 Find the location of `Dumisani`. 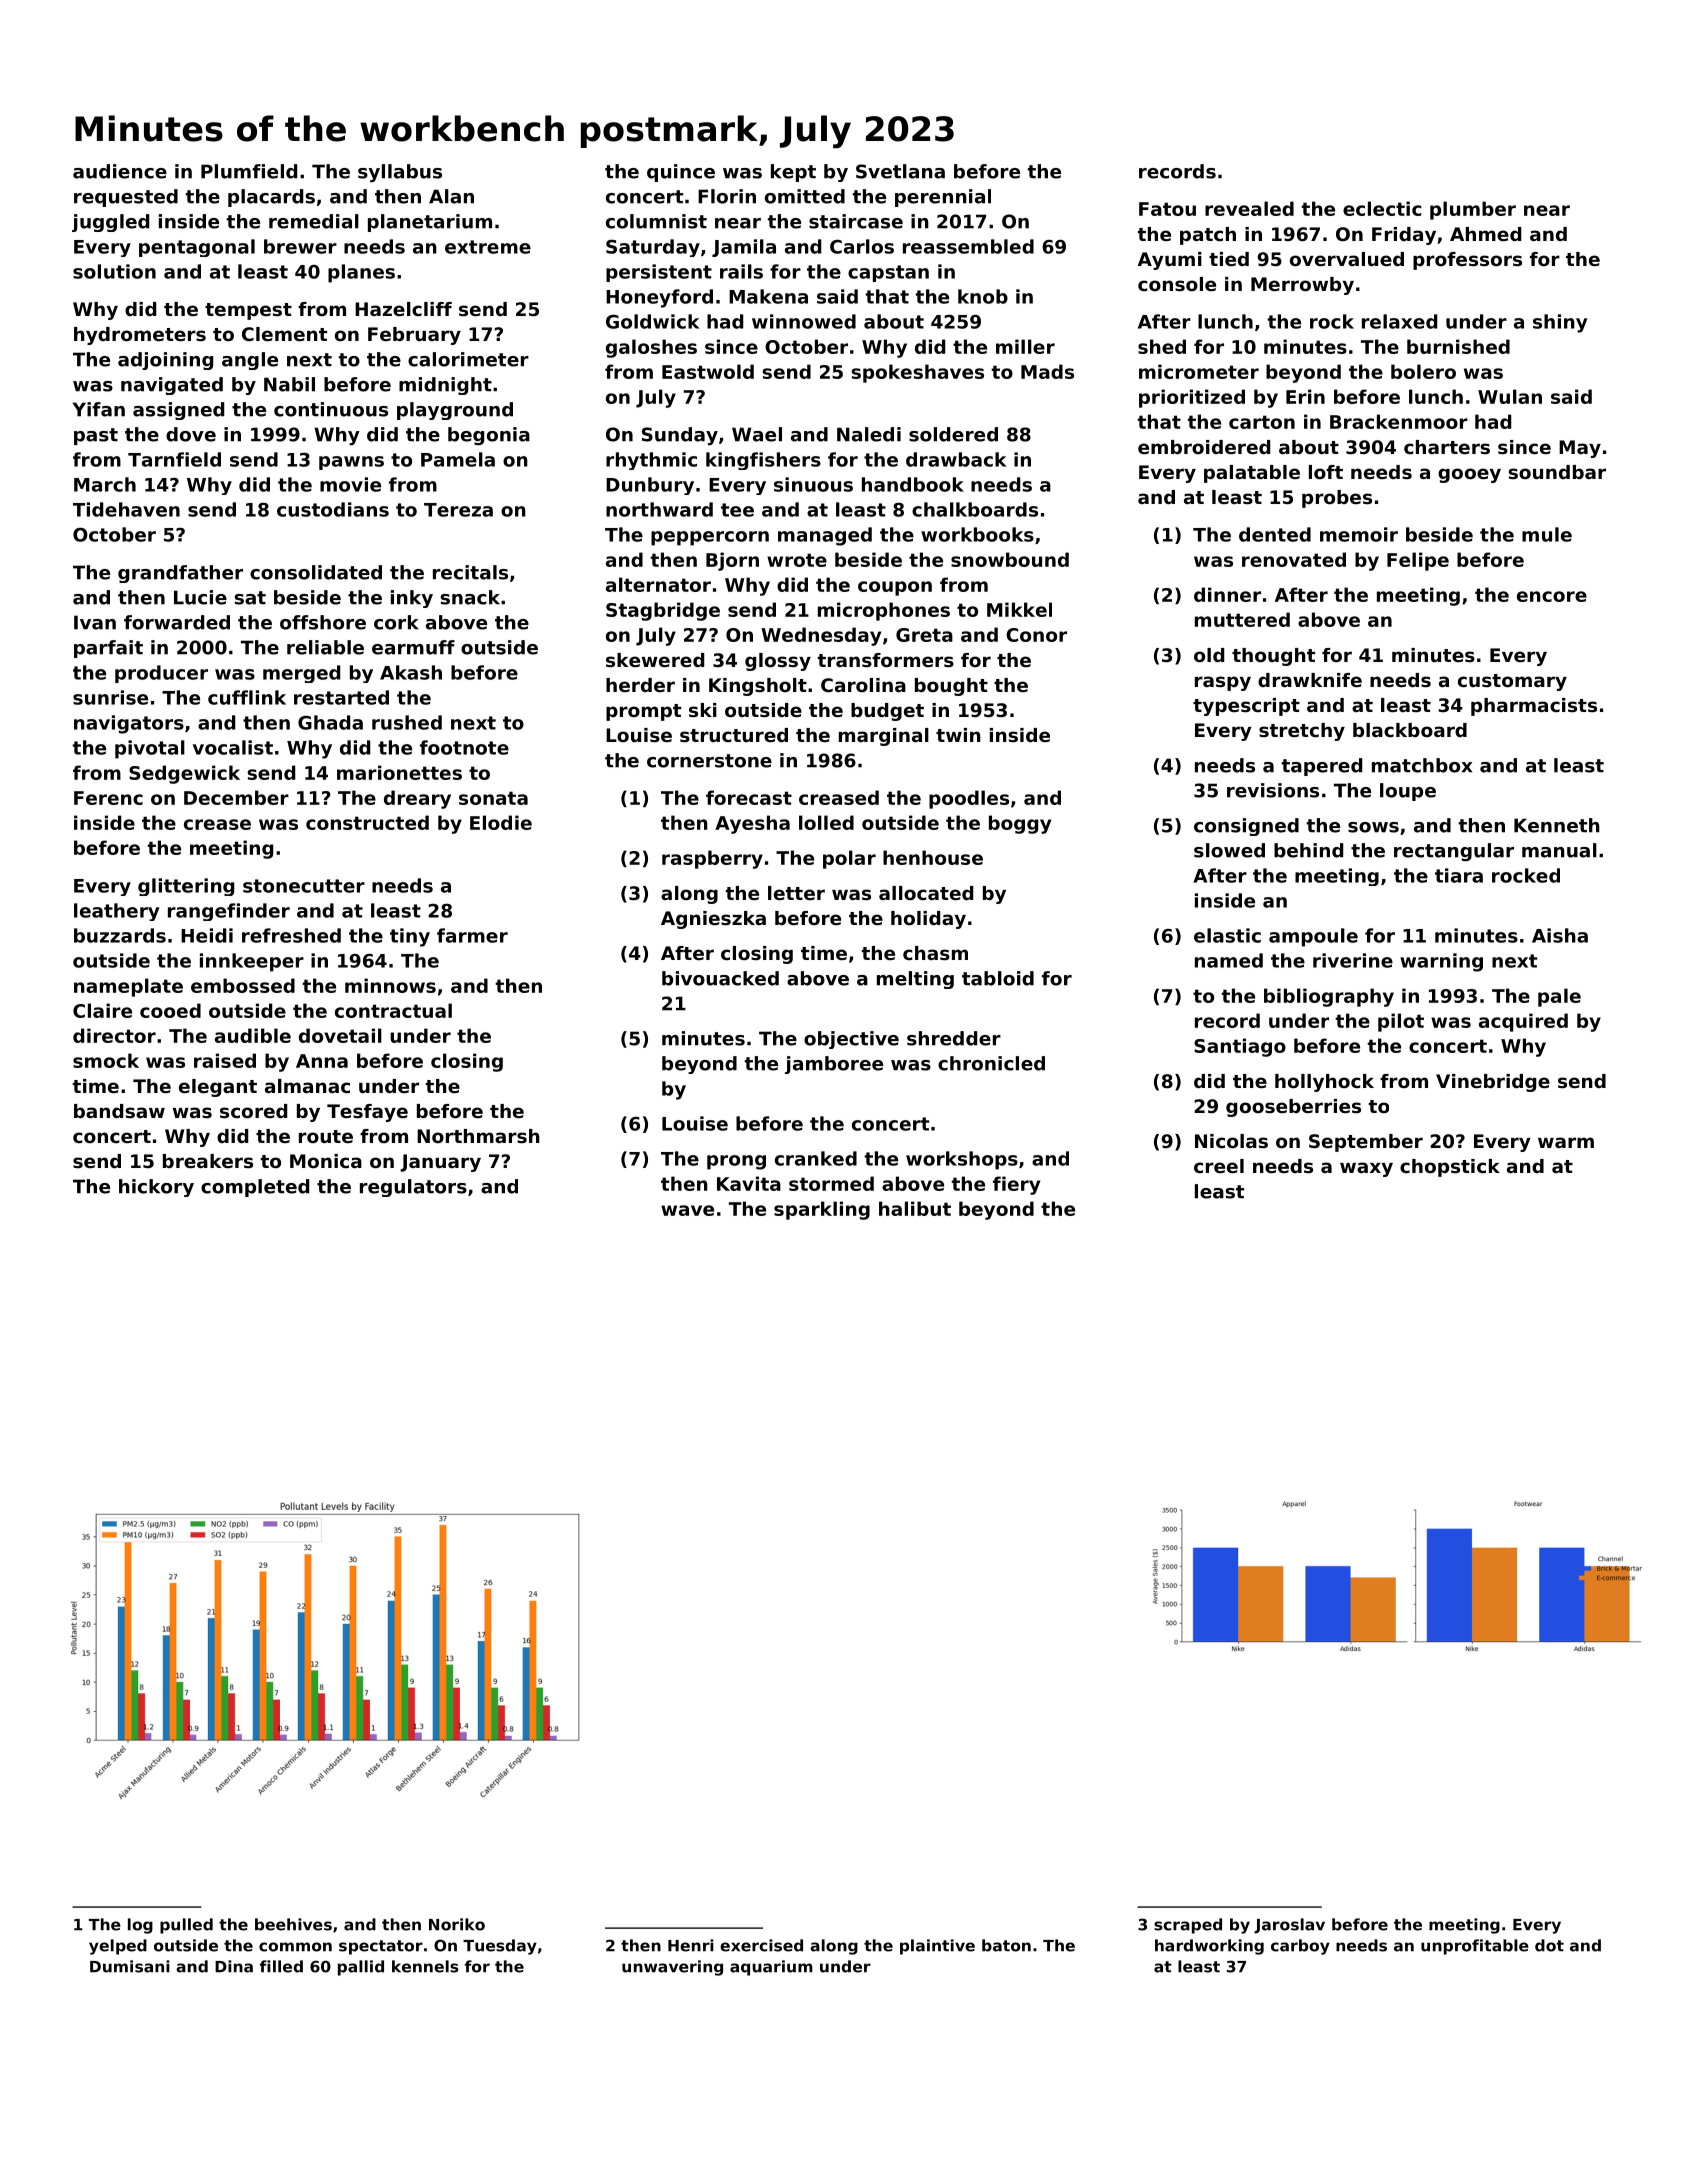

Dumisani is located at coordinates (130, 1966).
